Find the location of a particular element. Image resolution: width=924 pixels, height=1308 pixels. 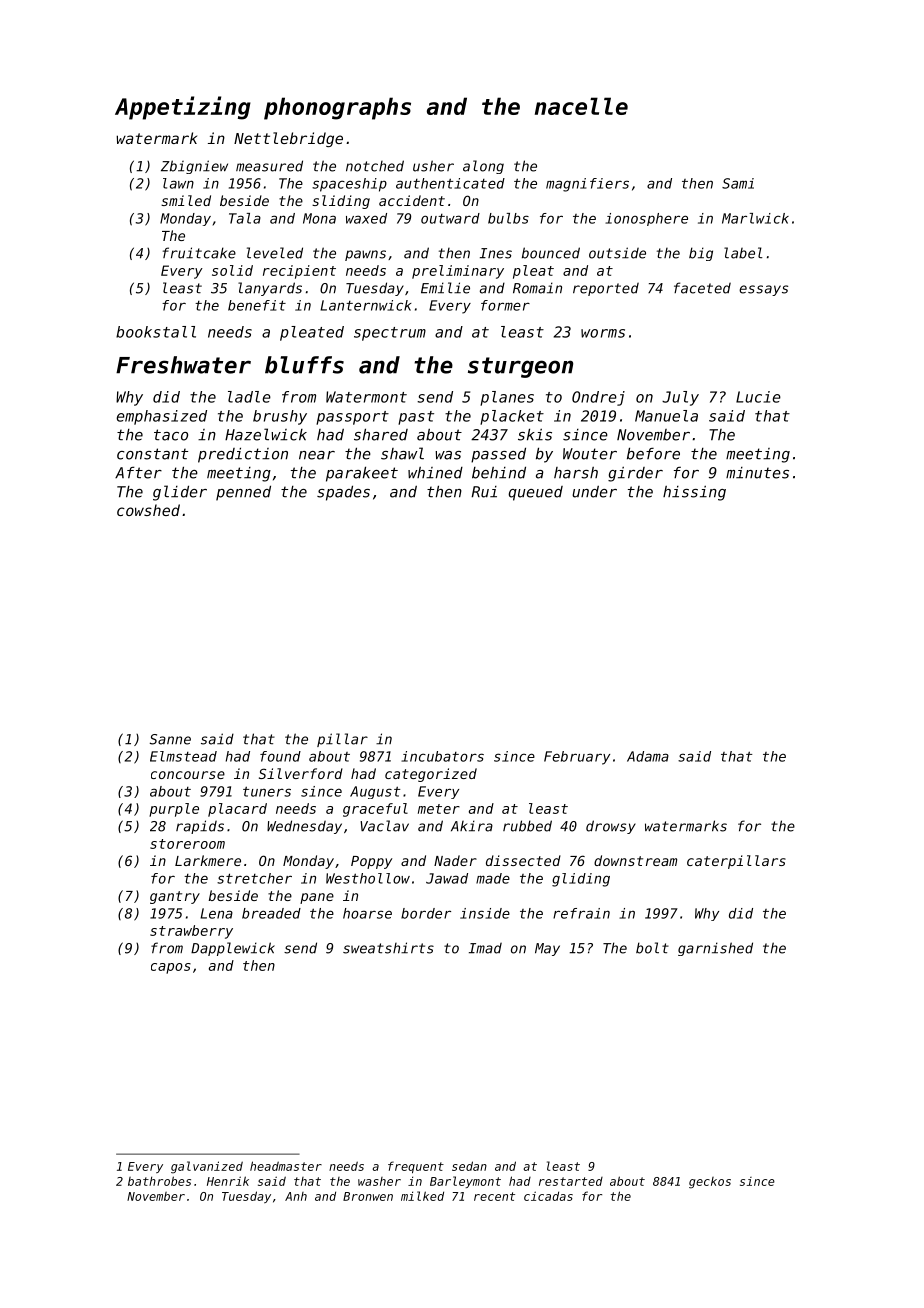

garnished is located at coordinates (715, 949).
